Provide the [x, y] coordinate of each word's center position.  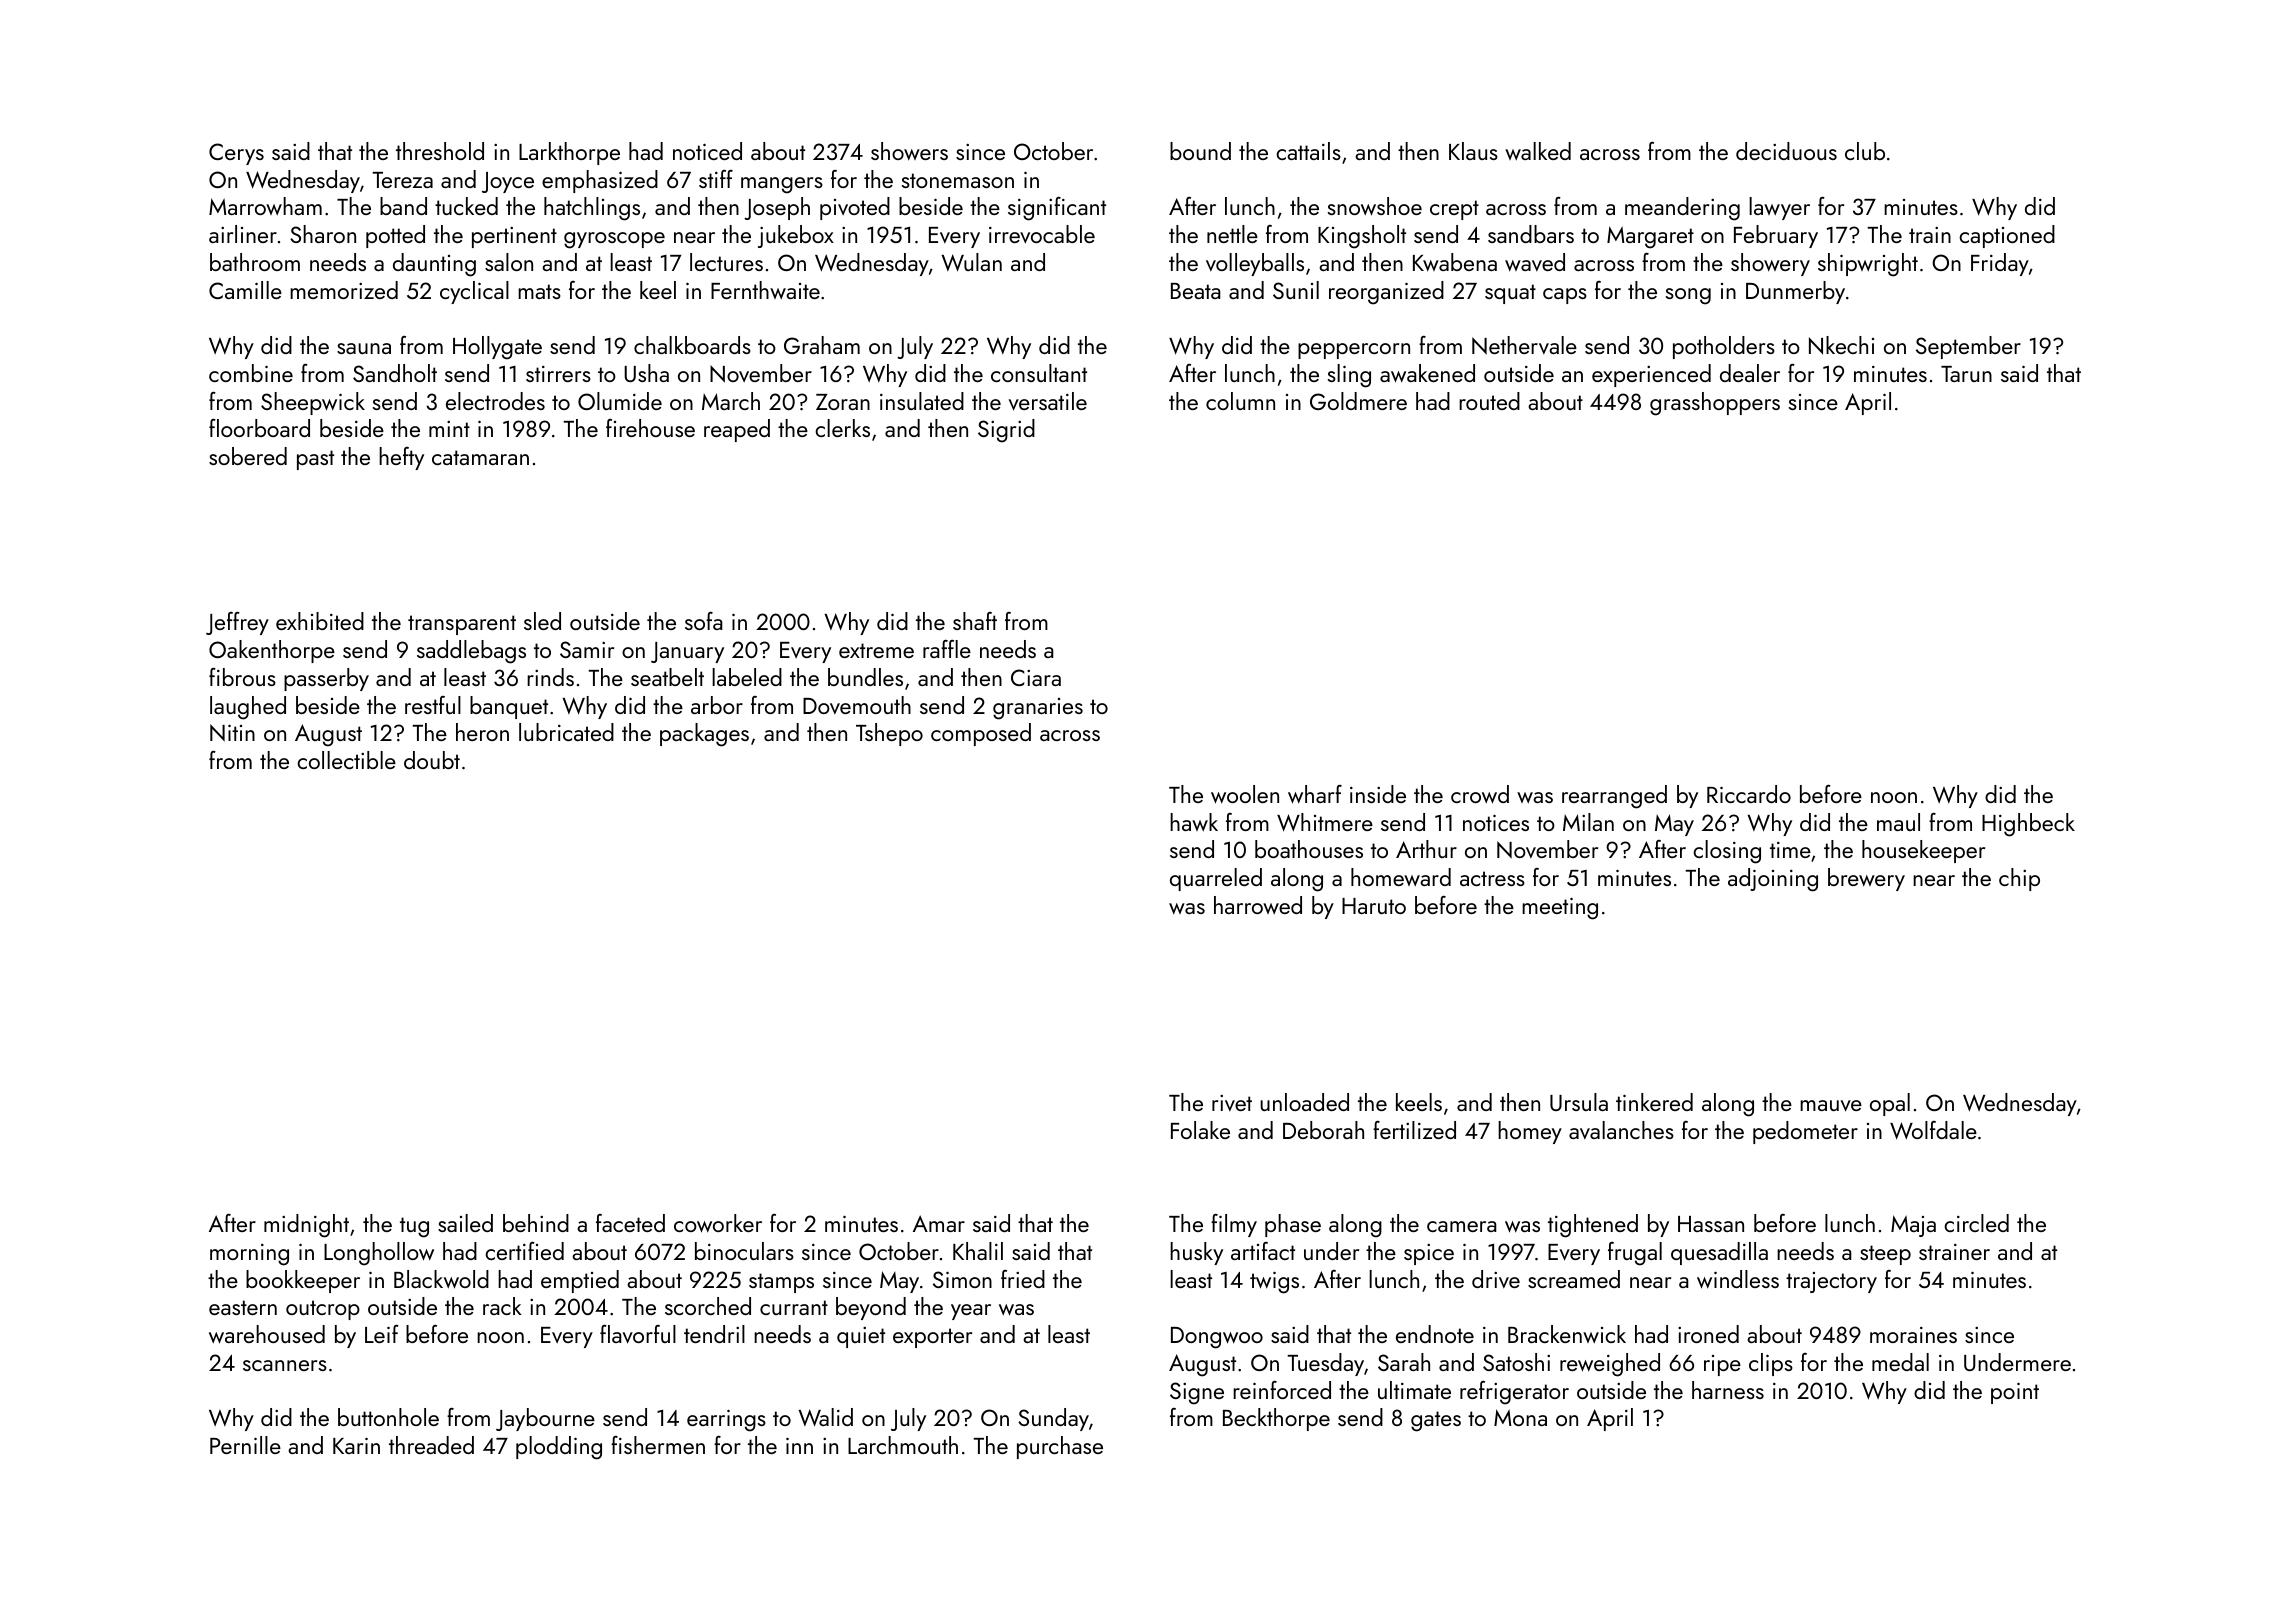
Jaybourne [545, 1419]
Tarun [1966, 374]
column [1240, 401]
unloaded [1304, 1102]
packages [704, 735]
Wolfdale [1933, 1130]
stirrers [558, 374]
